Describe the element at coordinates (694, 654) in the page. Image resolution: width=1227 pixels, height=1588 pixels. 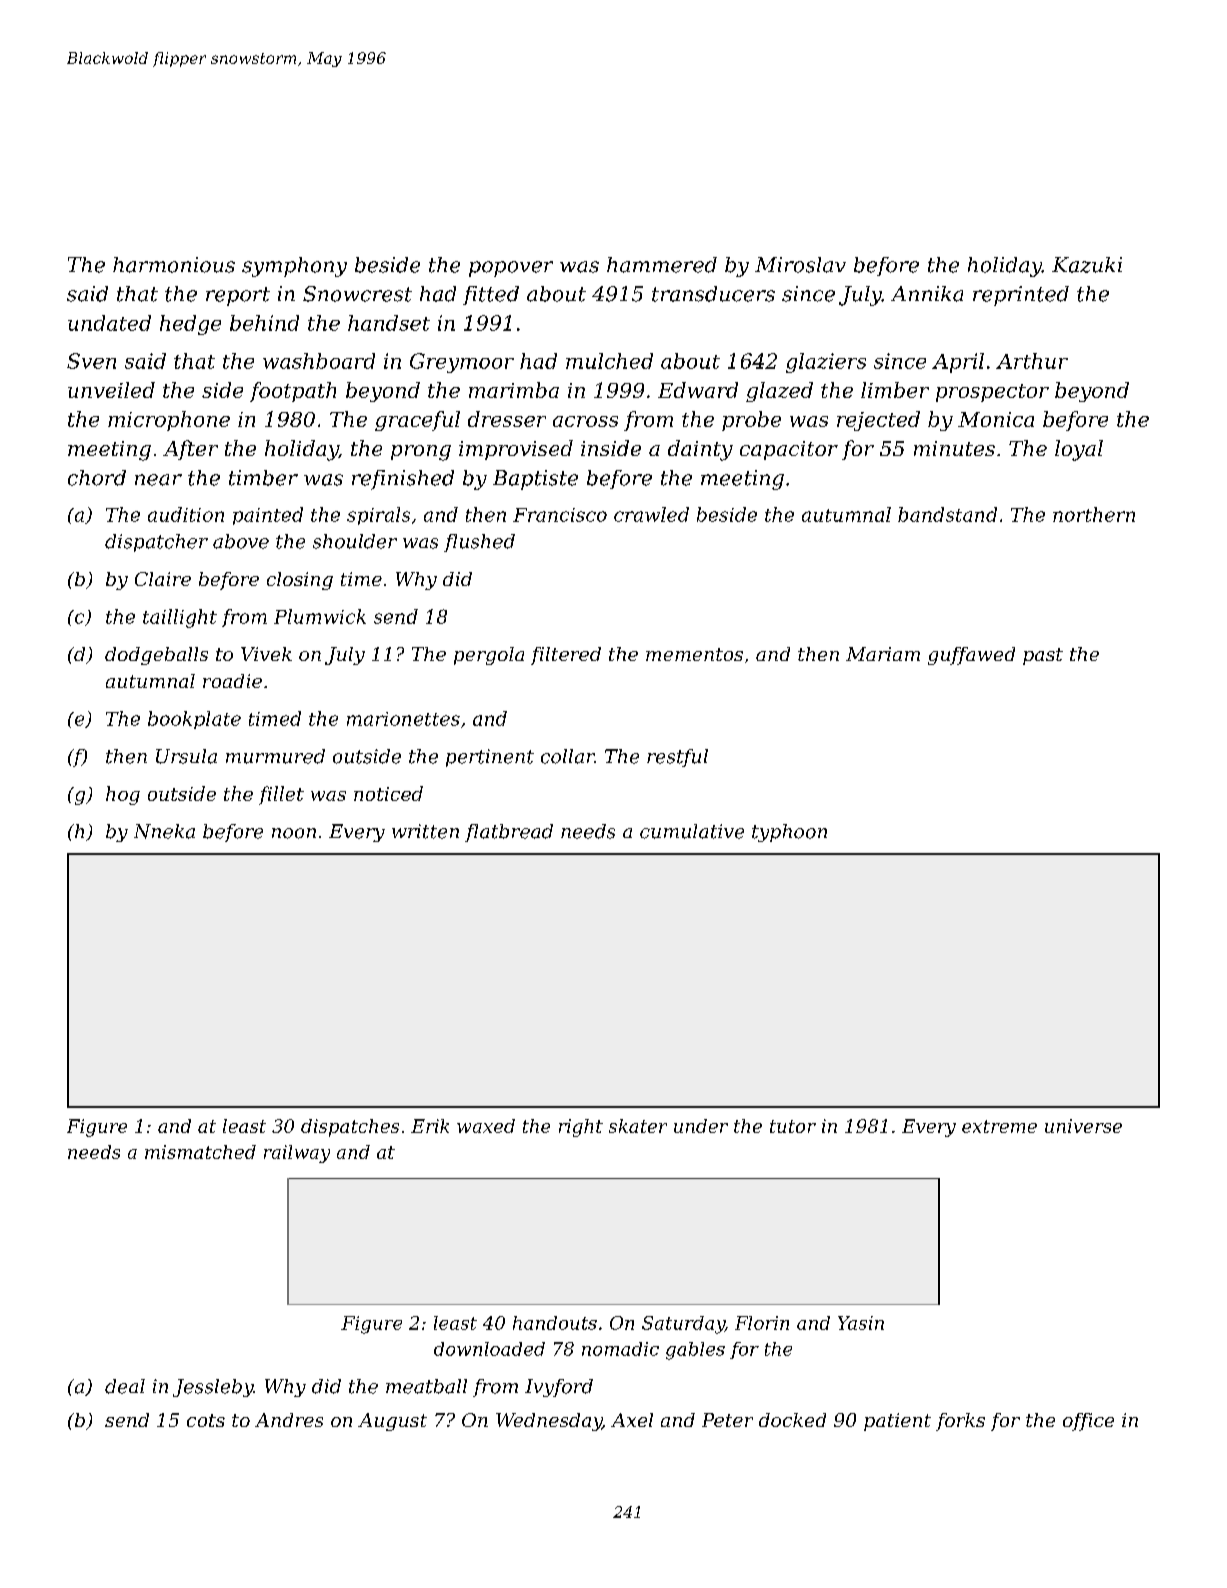
I see `mementos` at that location.
